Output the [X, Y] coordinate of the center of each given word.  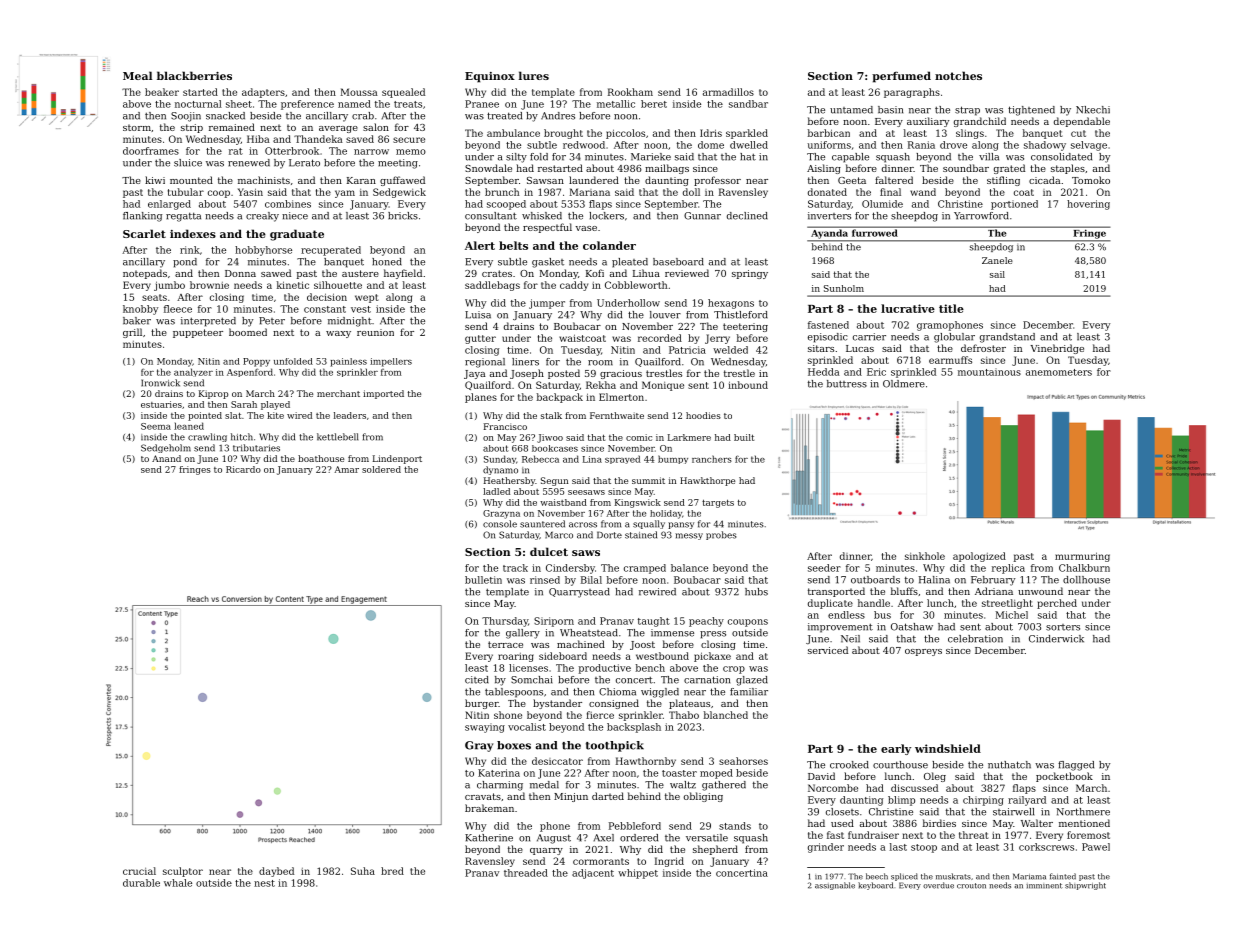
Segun [554, 481]
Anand [166, 458]
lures [534, 75]
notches [958, 75]
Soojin [186, 117]
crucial [139, 871]
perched [1057, 604]
